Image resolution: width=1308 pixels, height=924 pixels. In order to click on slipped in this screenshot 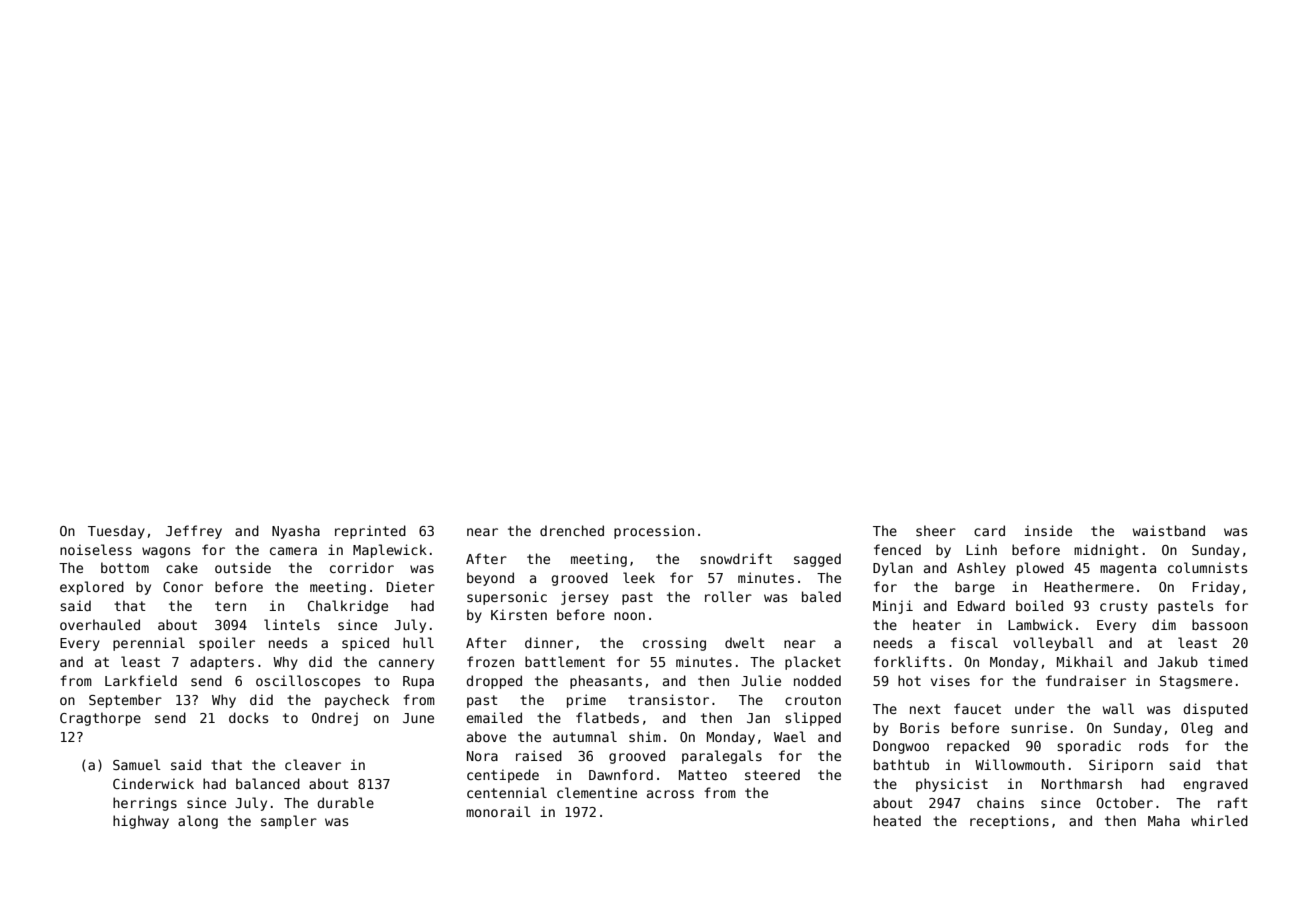, I will do `click(813, 719)`.
